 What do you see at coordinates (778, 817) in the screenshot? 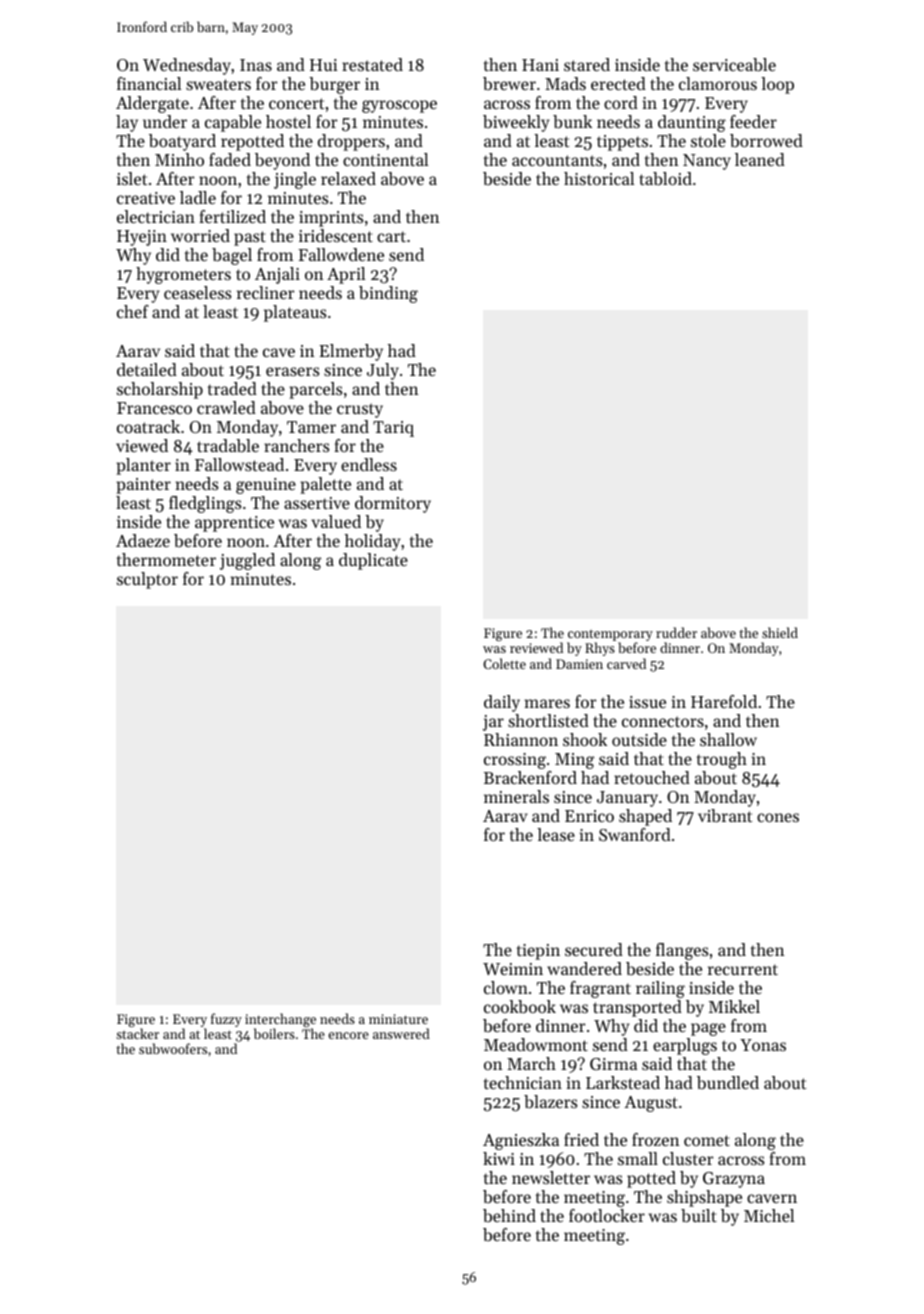
I see `cones` at bounding box center [778, 817].
